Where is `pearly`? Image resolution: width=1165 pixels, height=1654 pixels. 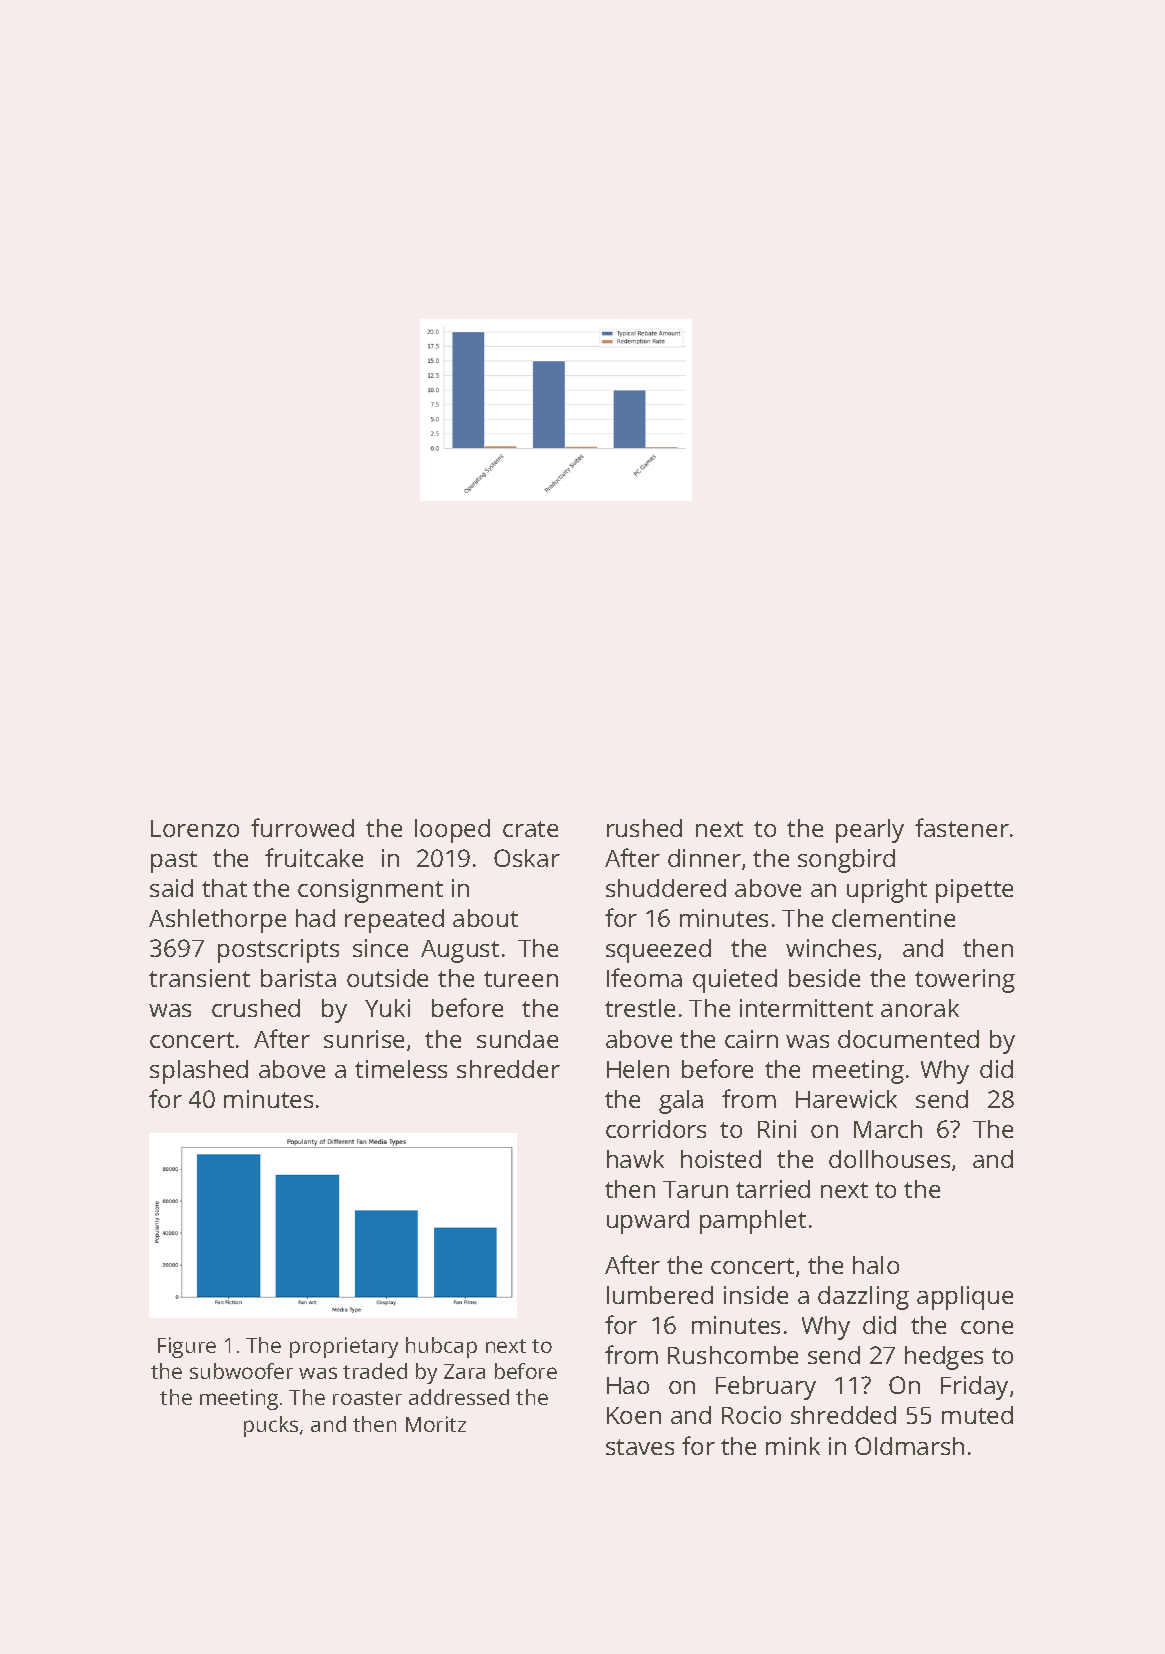 pearly is located at coordinates (870, 831).
